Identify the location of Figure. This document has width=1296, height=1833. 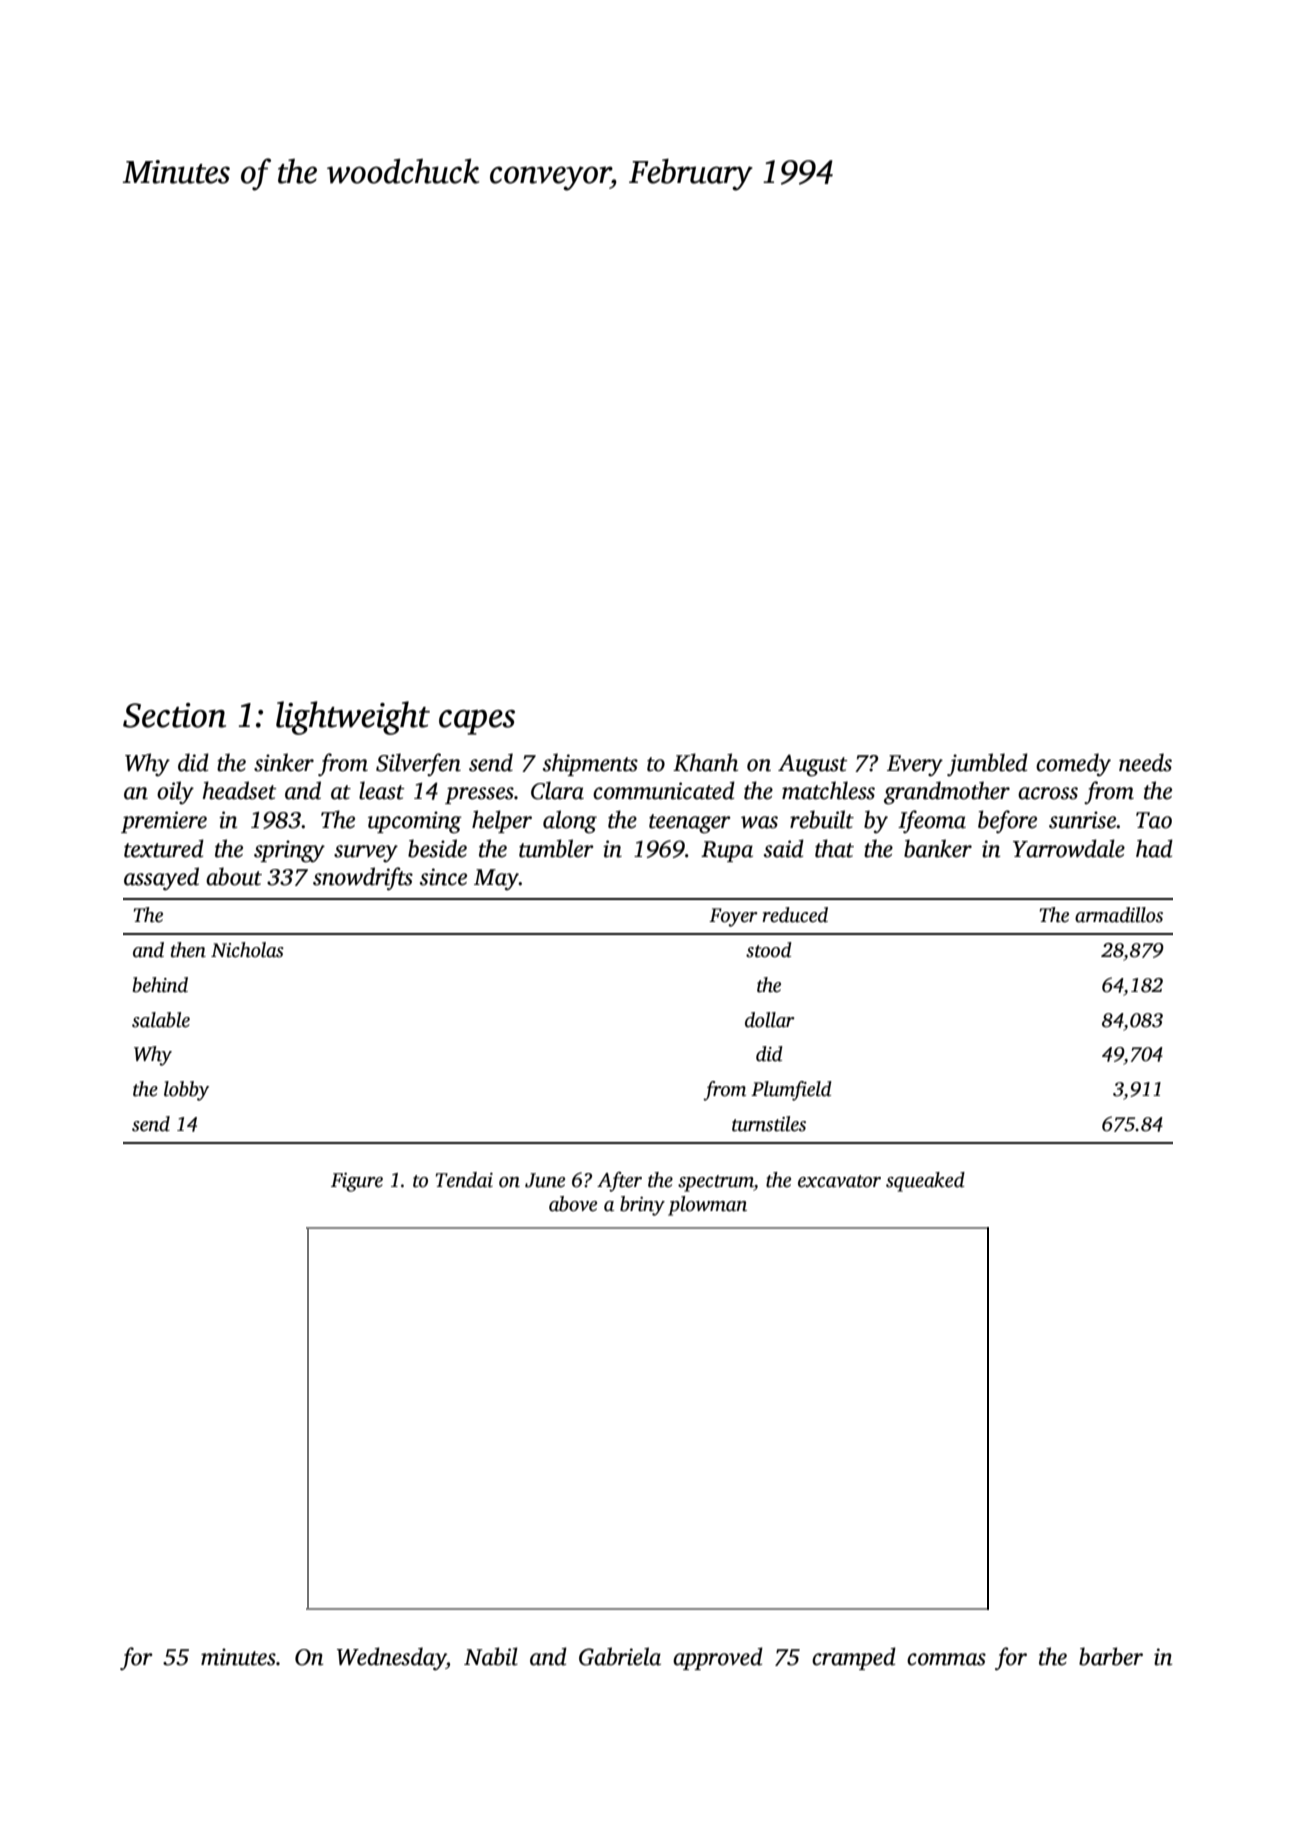
(357, 1182).
